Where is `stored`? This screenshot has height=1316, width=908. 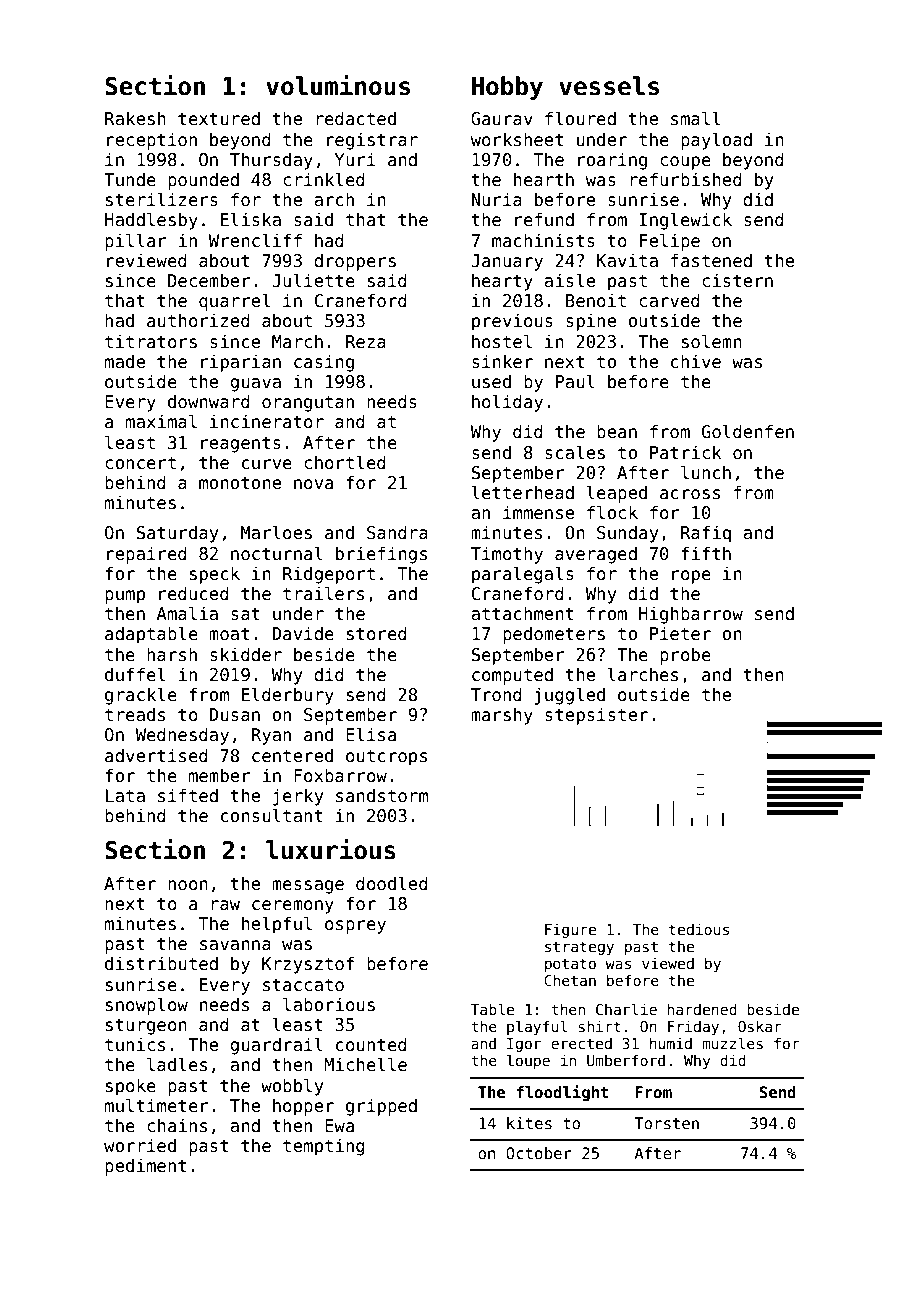
stored is located at coordinates (377, 633).
